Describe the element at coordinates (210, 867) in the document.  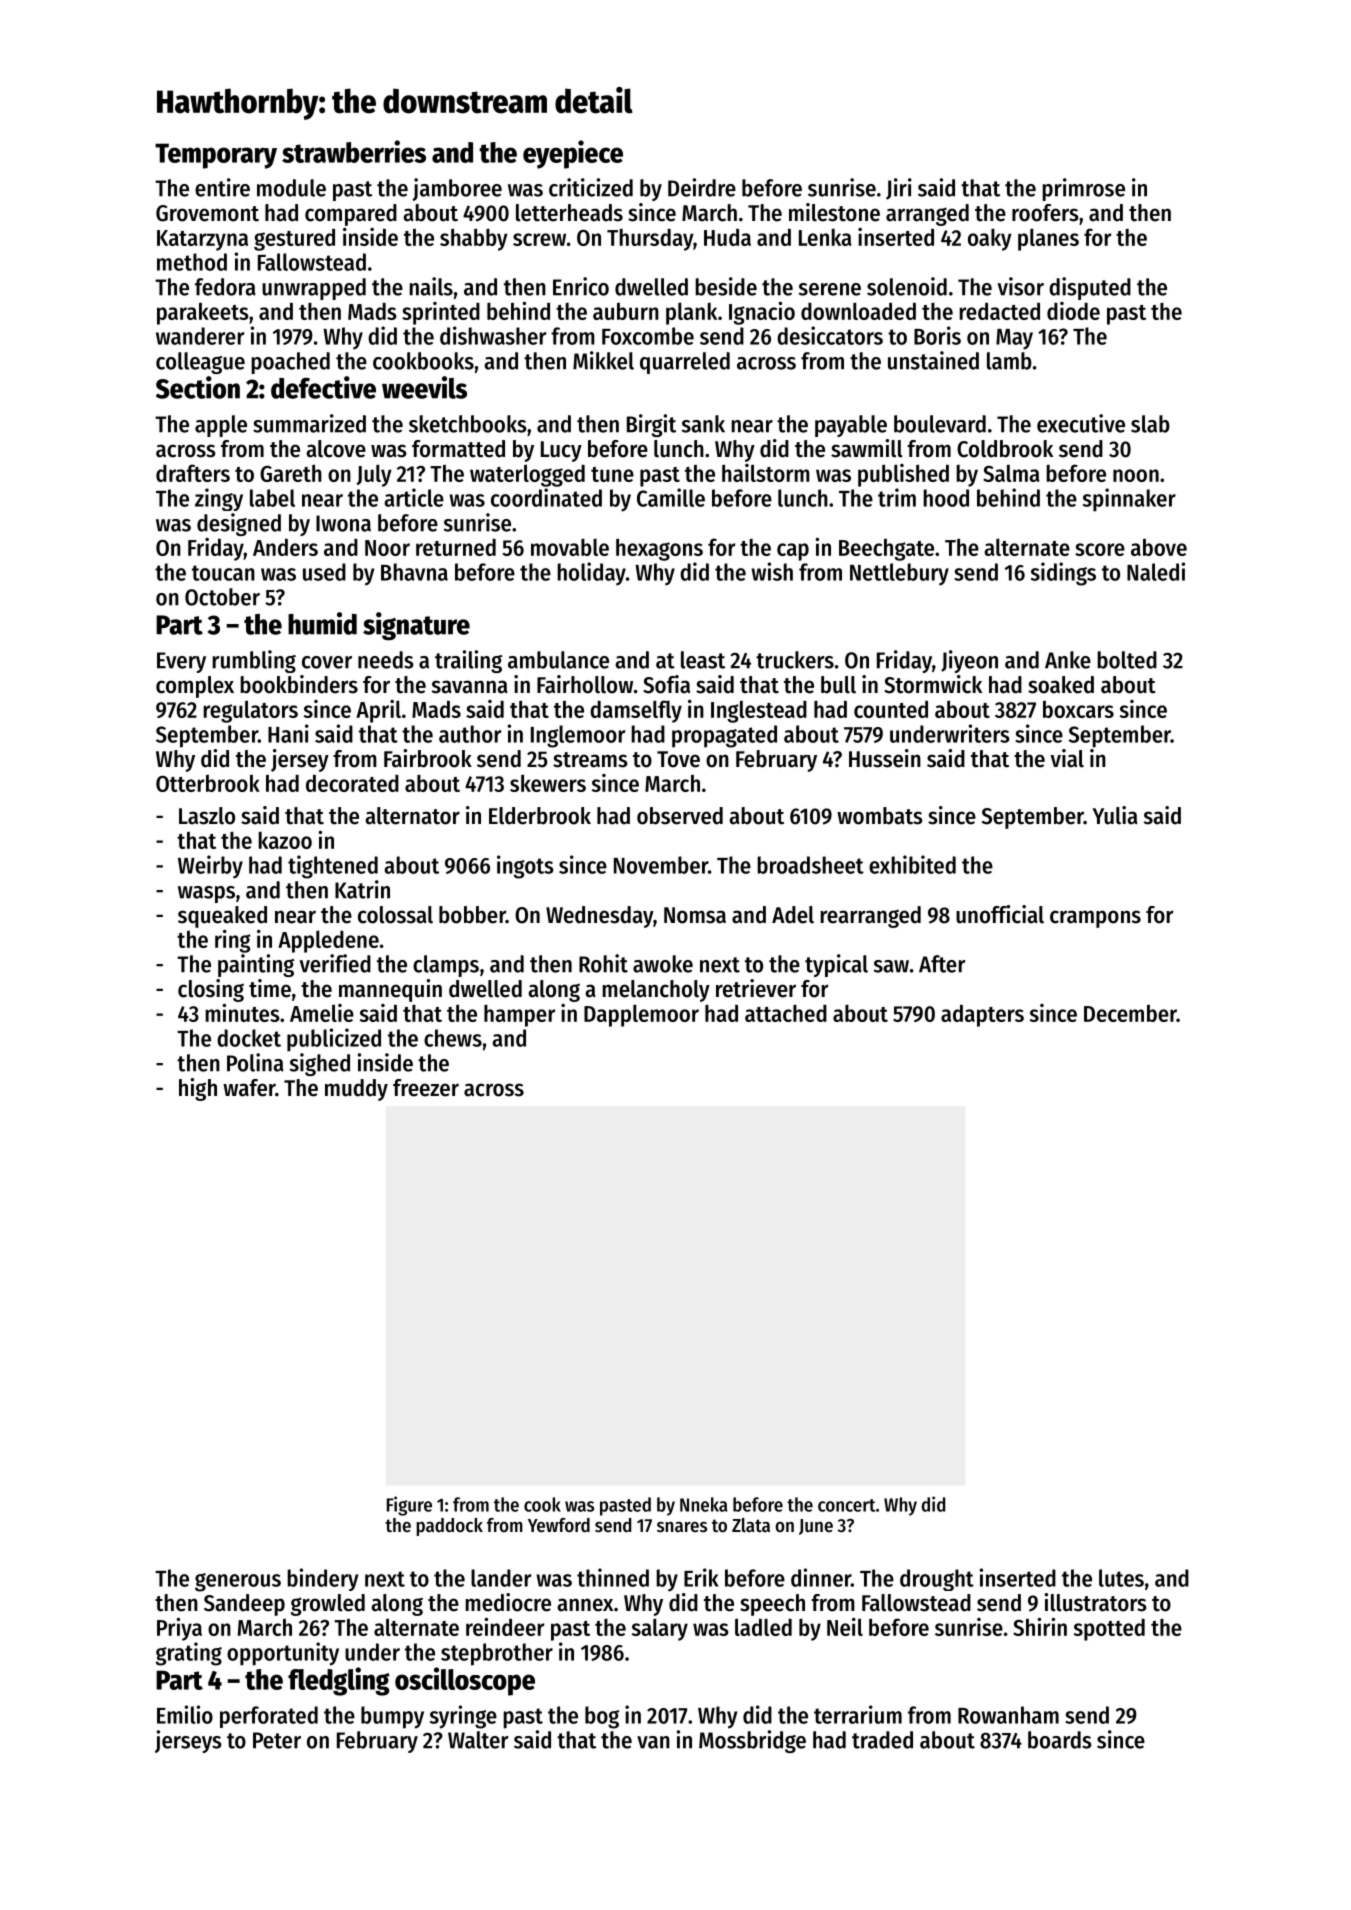
I see `Weirby` at that location.
